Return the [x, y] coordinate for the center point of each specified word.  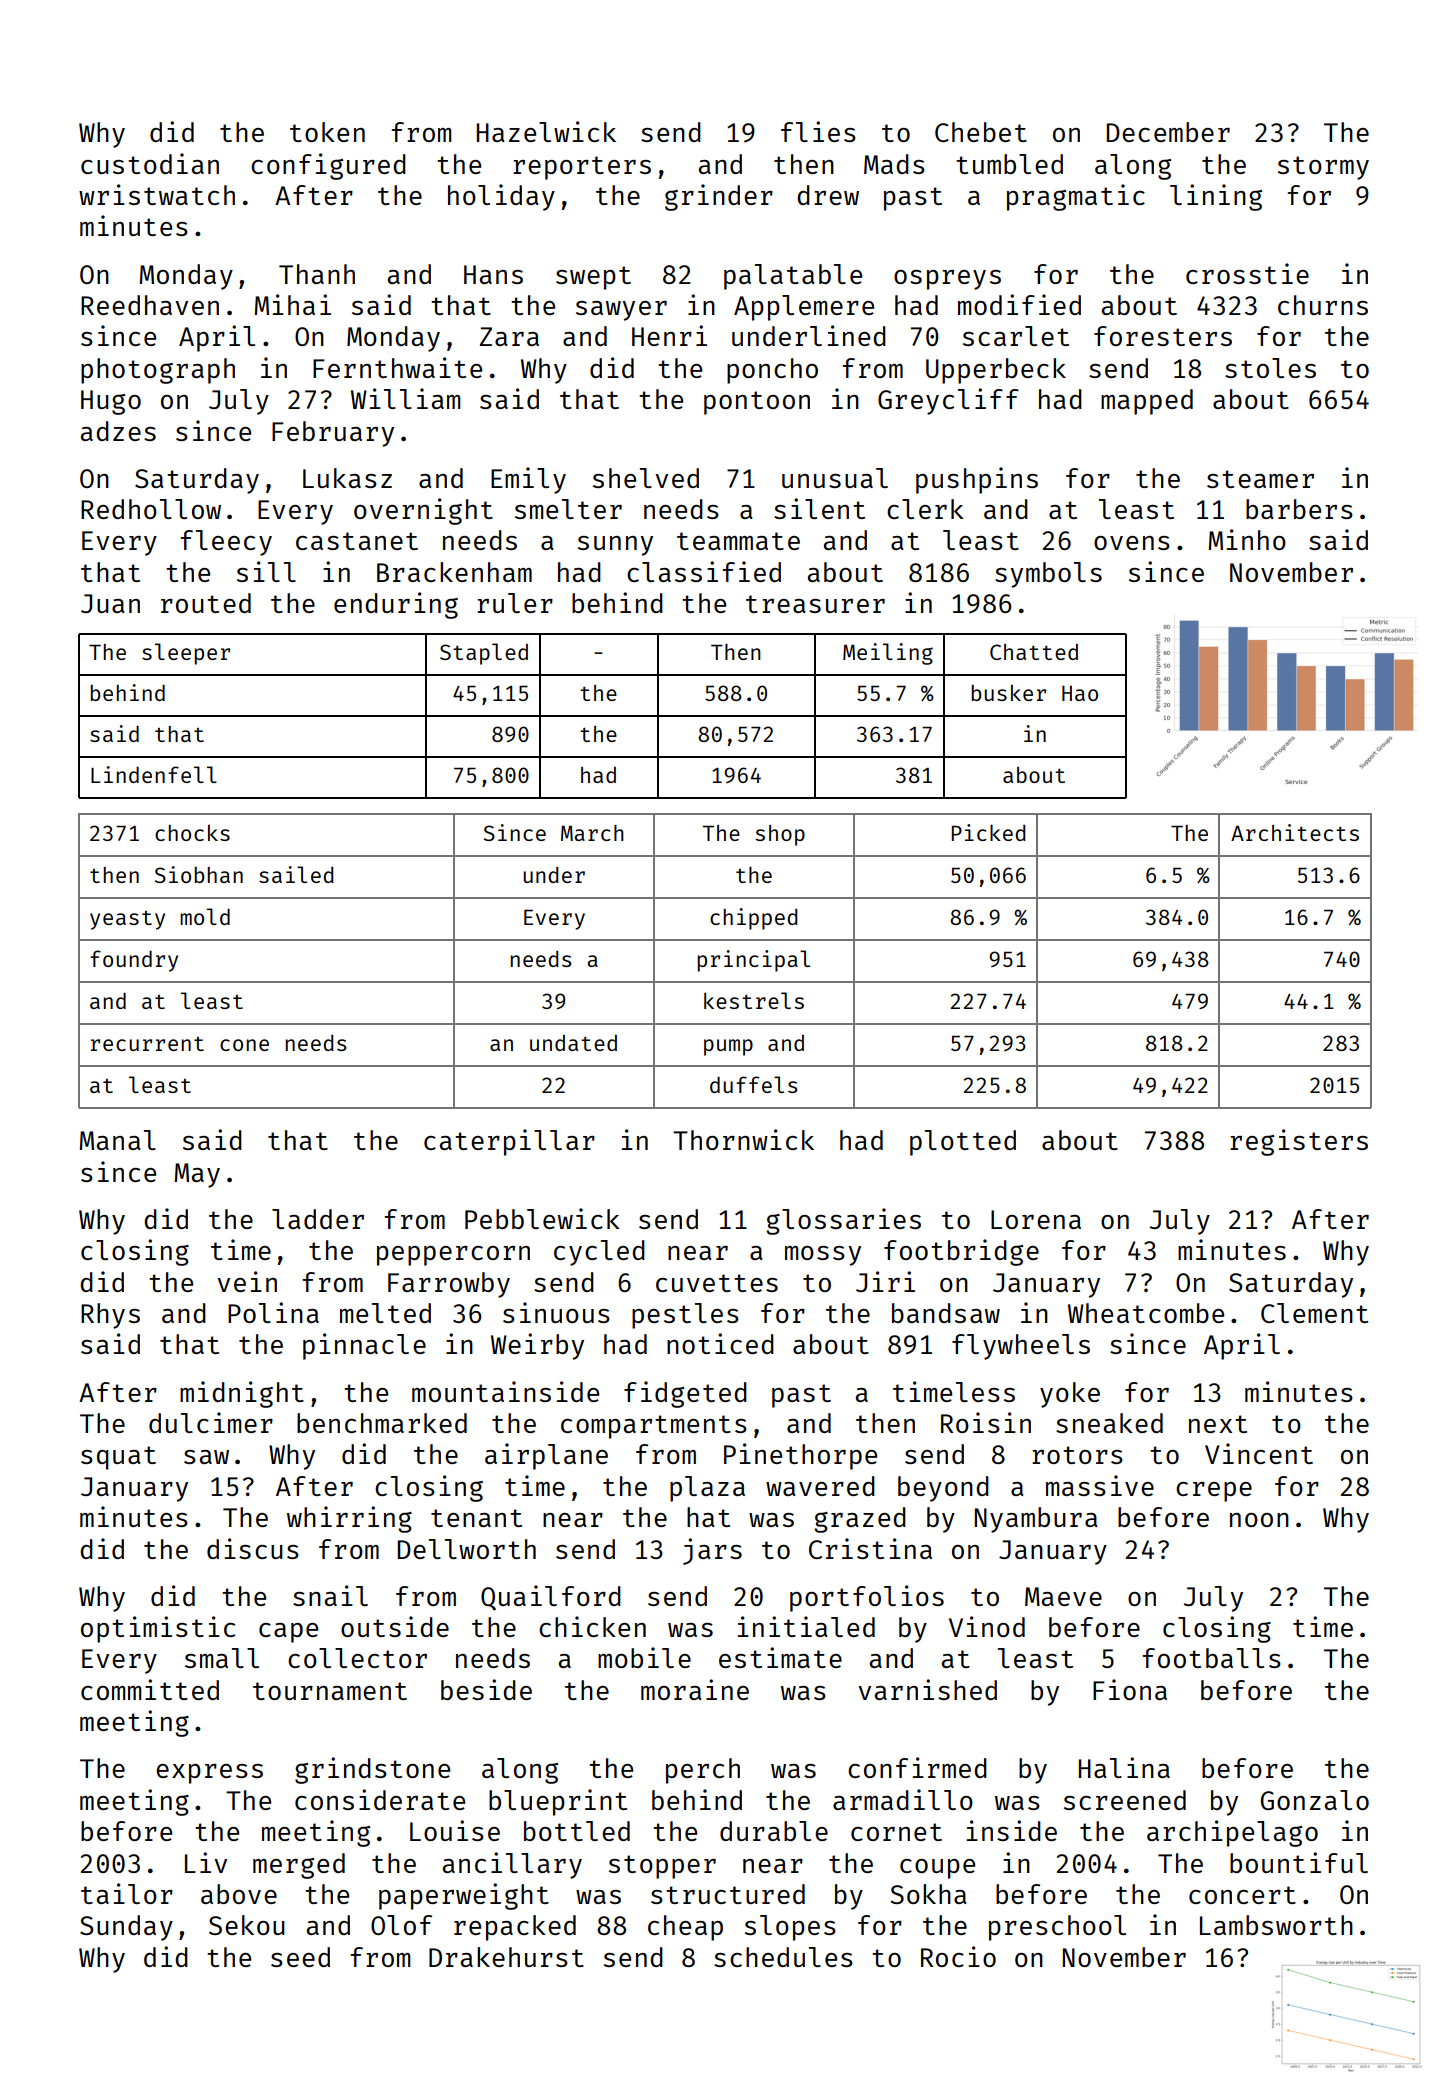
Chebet [981, 132]
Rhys [110, 1316]
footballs [1211, 1658]
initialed [806, 1626]
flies [818, 131]
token [327, 132]
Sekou [247, 1925]
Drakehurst [506, 1957]
